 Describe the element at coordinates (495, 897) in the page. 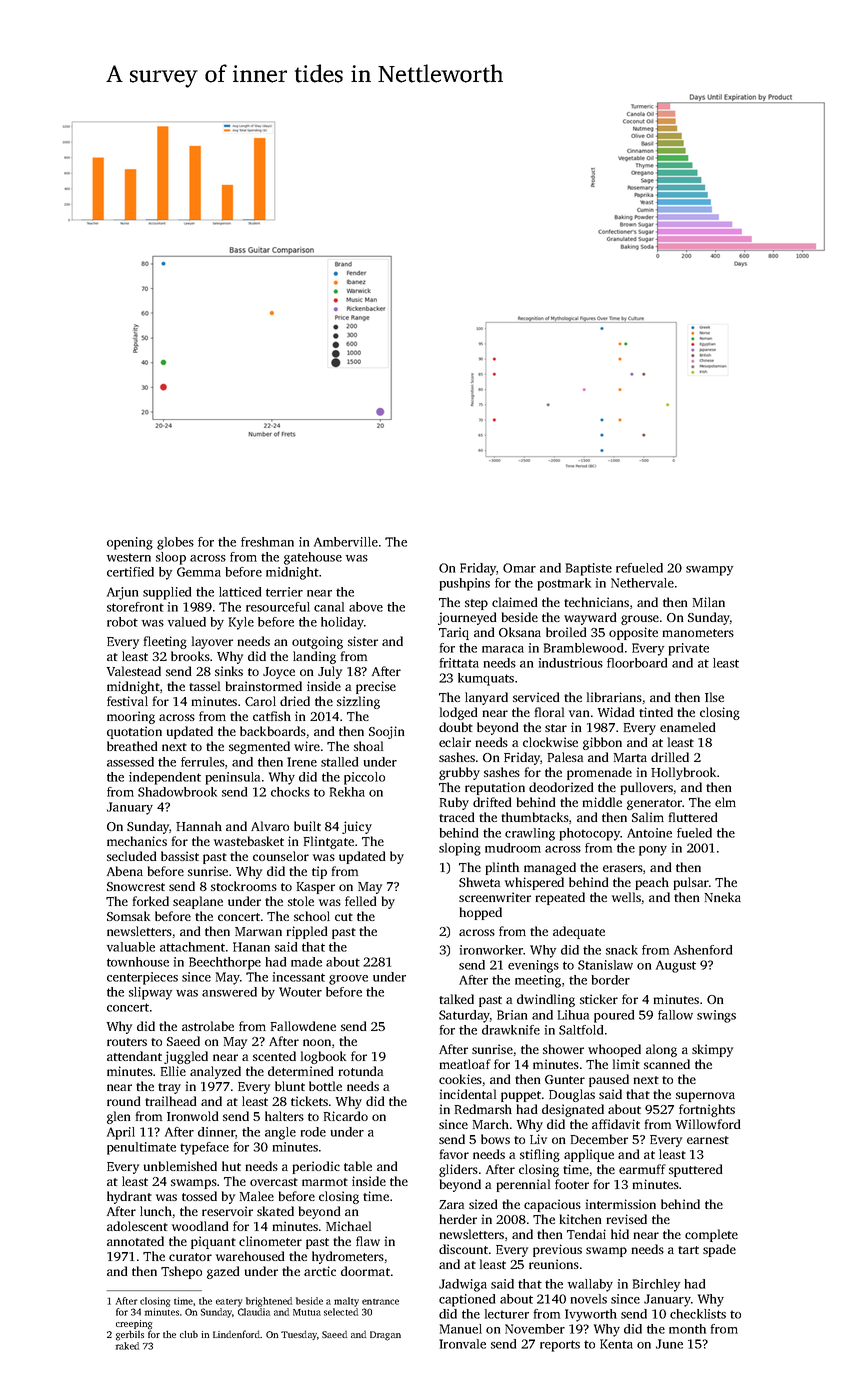

I see `screenwriter` at that location.
